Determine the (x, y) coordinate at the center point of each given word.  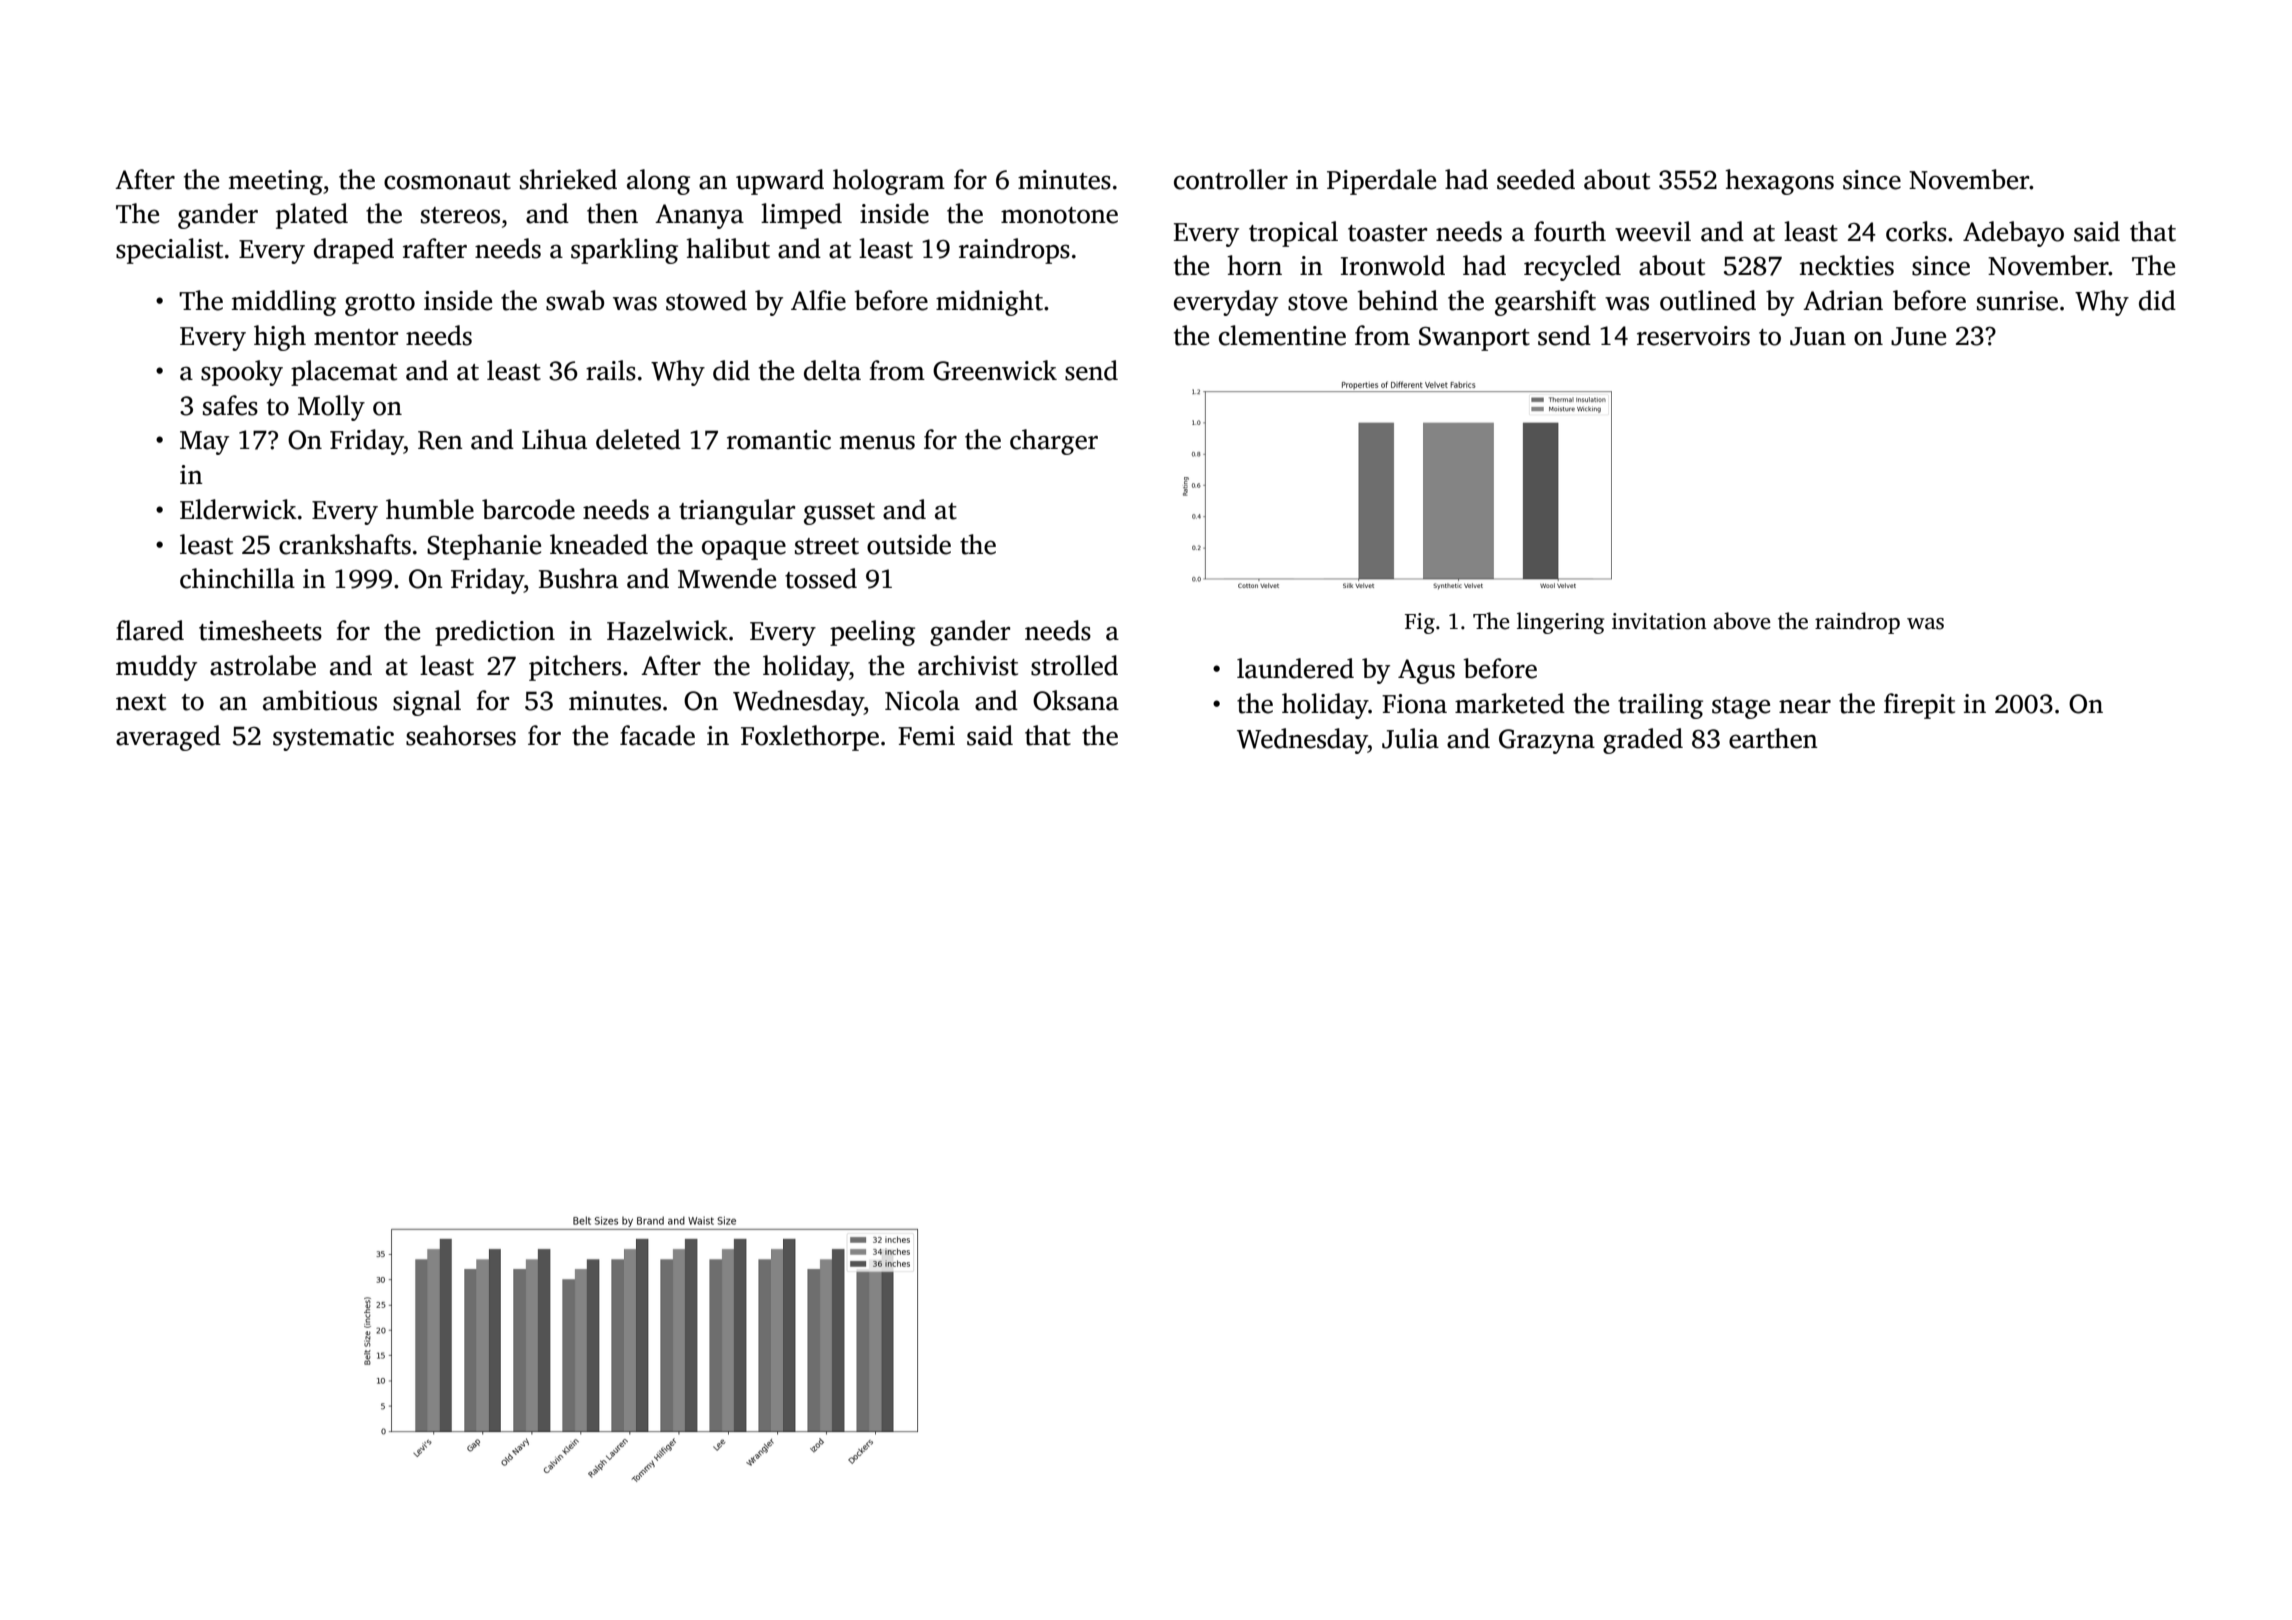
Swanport (1474, 339)
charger (1054, 442)
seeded (1536, 179)
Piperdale (1381, 182)
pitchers (575, 668)
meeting (276, 182)
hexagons (1780, 182)
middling (284, 303)
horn (1255, 265)
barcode (528, 509)
